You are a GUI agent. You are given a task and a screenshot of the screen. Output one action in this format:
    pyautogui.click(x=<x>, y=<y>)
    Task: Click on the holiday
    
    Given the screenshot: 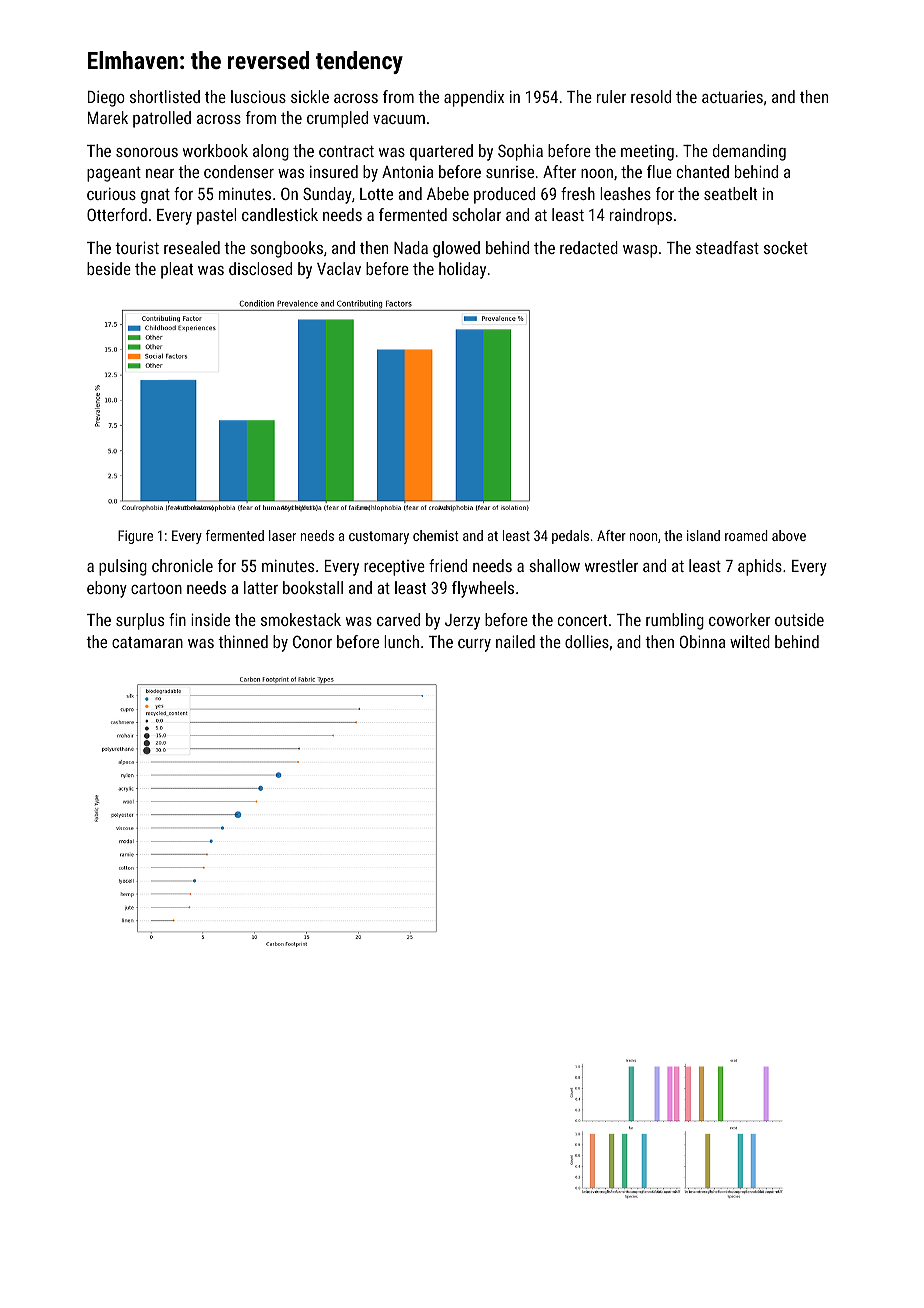 What is the action you would take?
    pyautogui.click(x=462, y=270)
